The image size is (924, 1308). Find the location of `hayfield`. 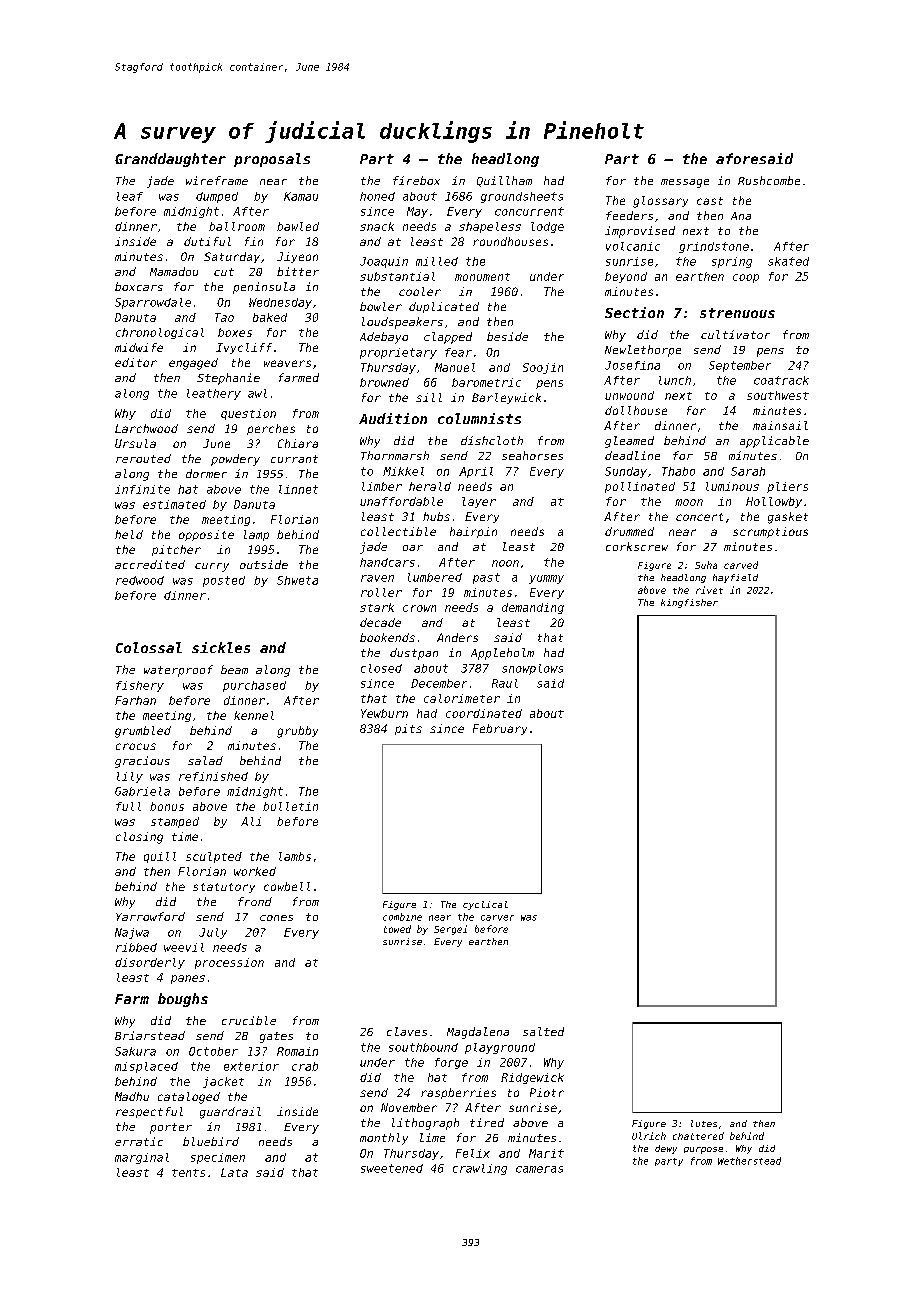

hayfield is located at coordinates (735, 578).
